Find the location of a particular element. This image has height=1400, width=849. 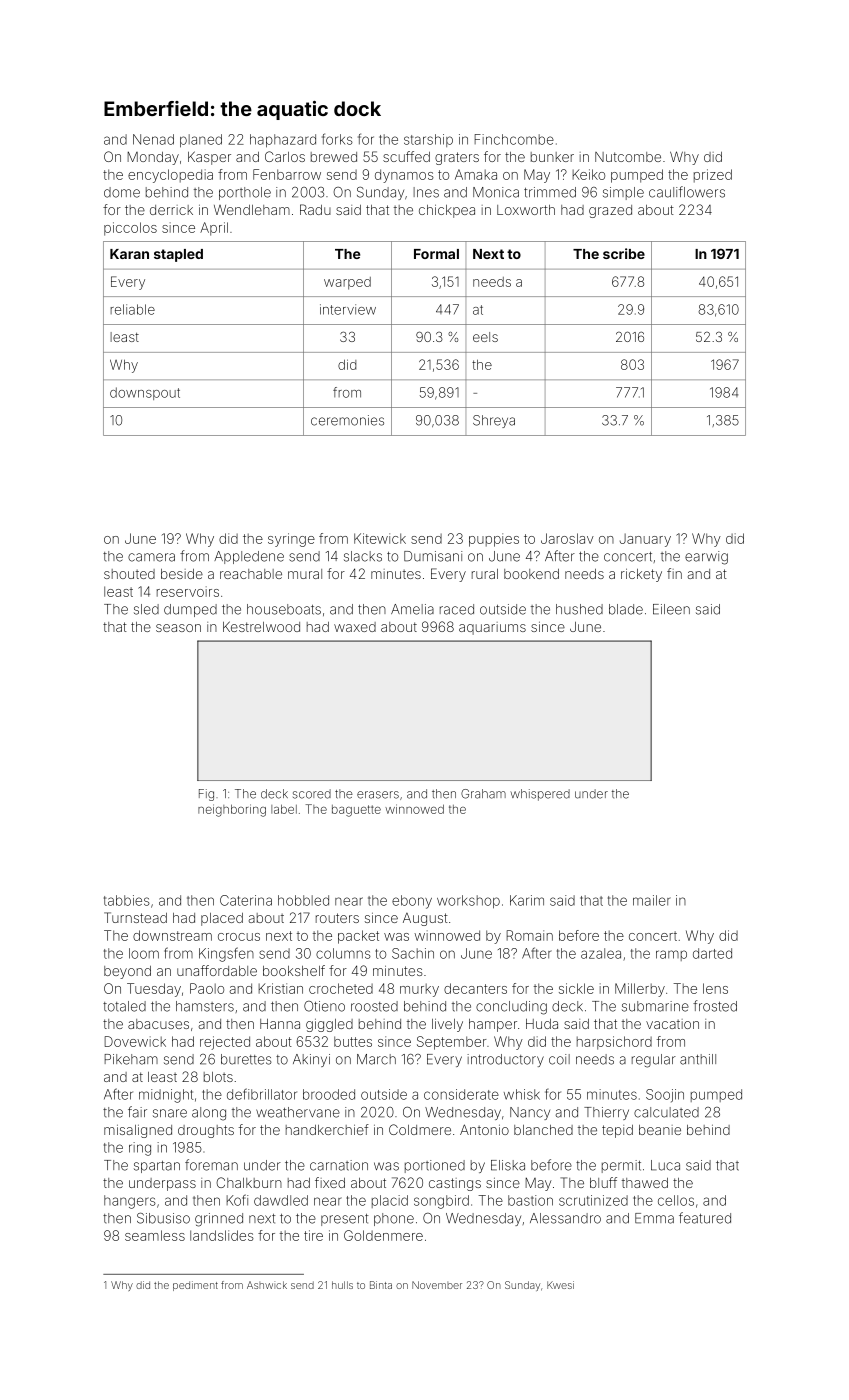

hushed is located at coordinates (579, 609).
